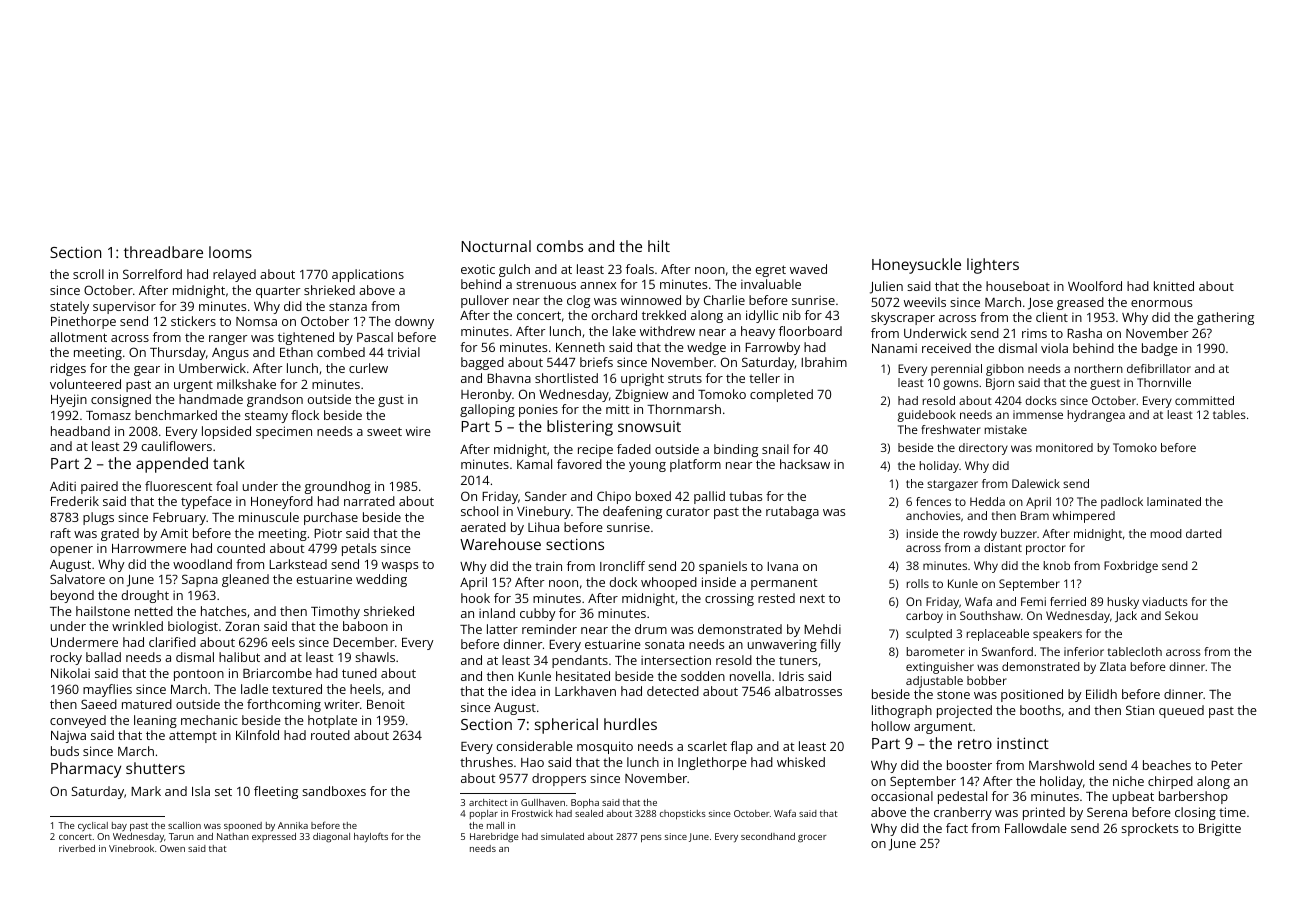  Describe the element at coordinates (723, 567) in the screenshot. I see `spaniels` at that location.
